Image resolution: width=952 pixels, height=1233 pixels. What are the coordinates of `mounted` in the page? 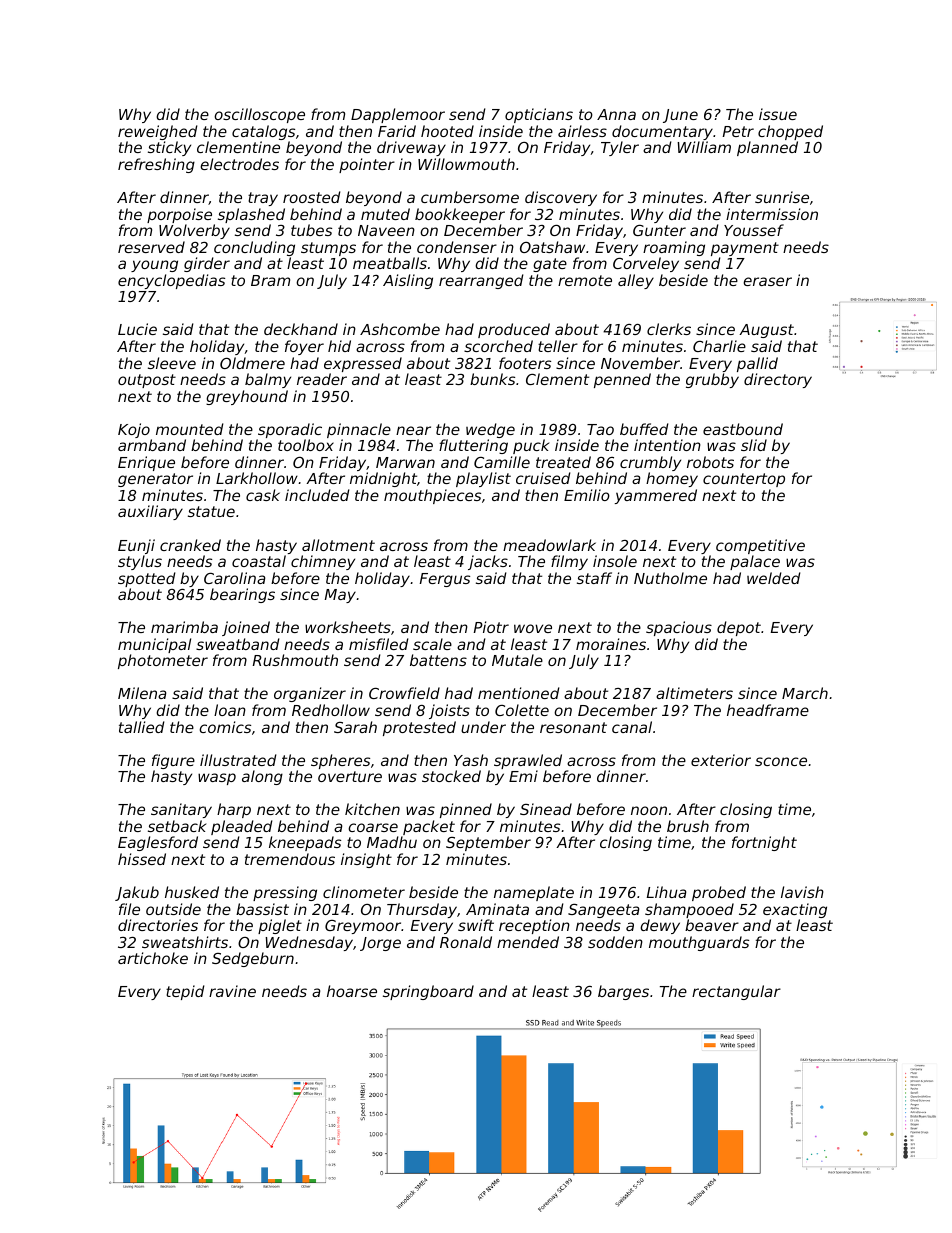 It's located at (190, 429).
